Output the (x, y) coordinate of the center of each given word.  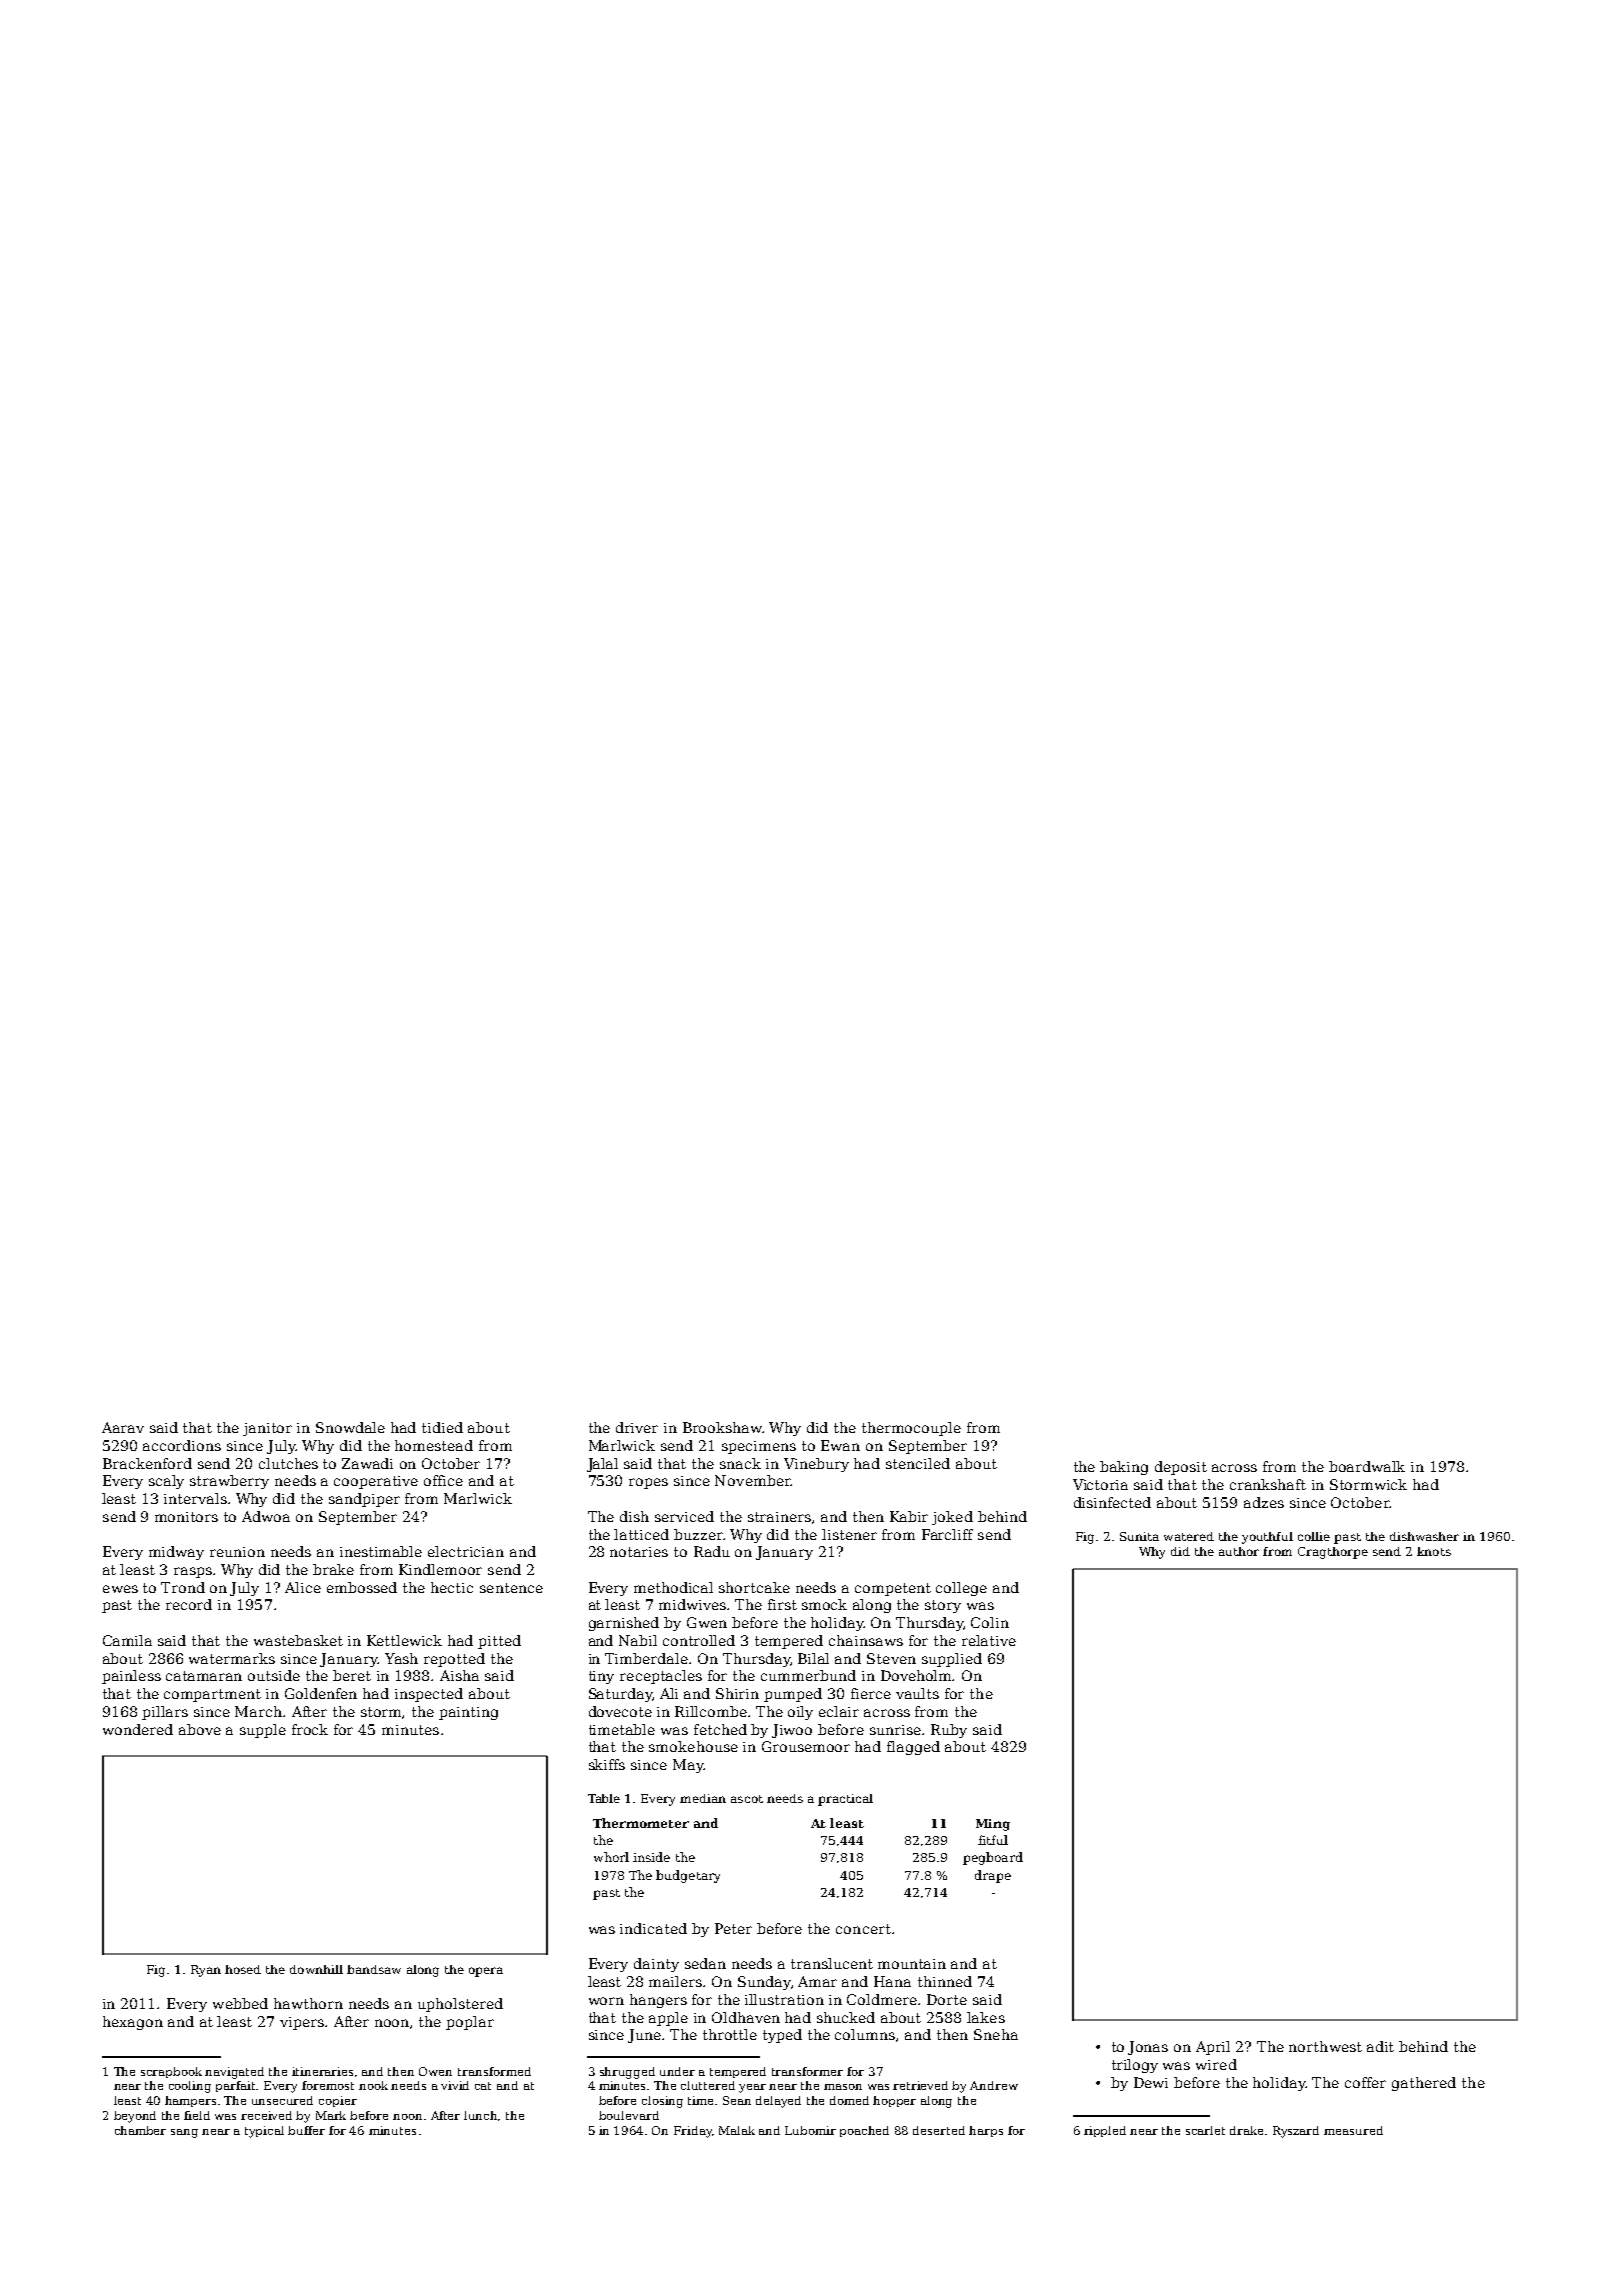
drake (1246, 2130)
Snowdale (350, 1427)
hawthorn (308, 2003)
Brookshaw (722, 1427)
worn (606, 2001)
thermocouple (911, 1429)
